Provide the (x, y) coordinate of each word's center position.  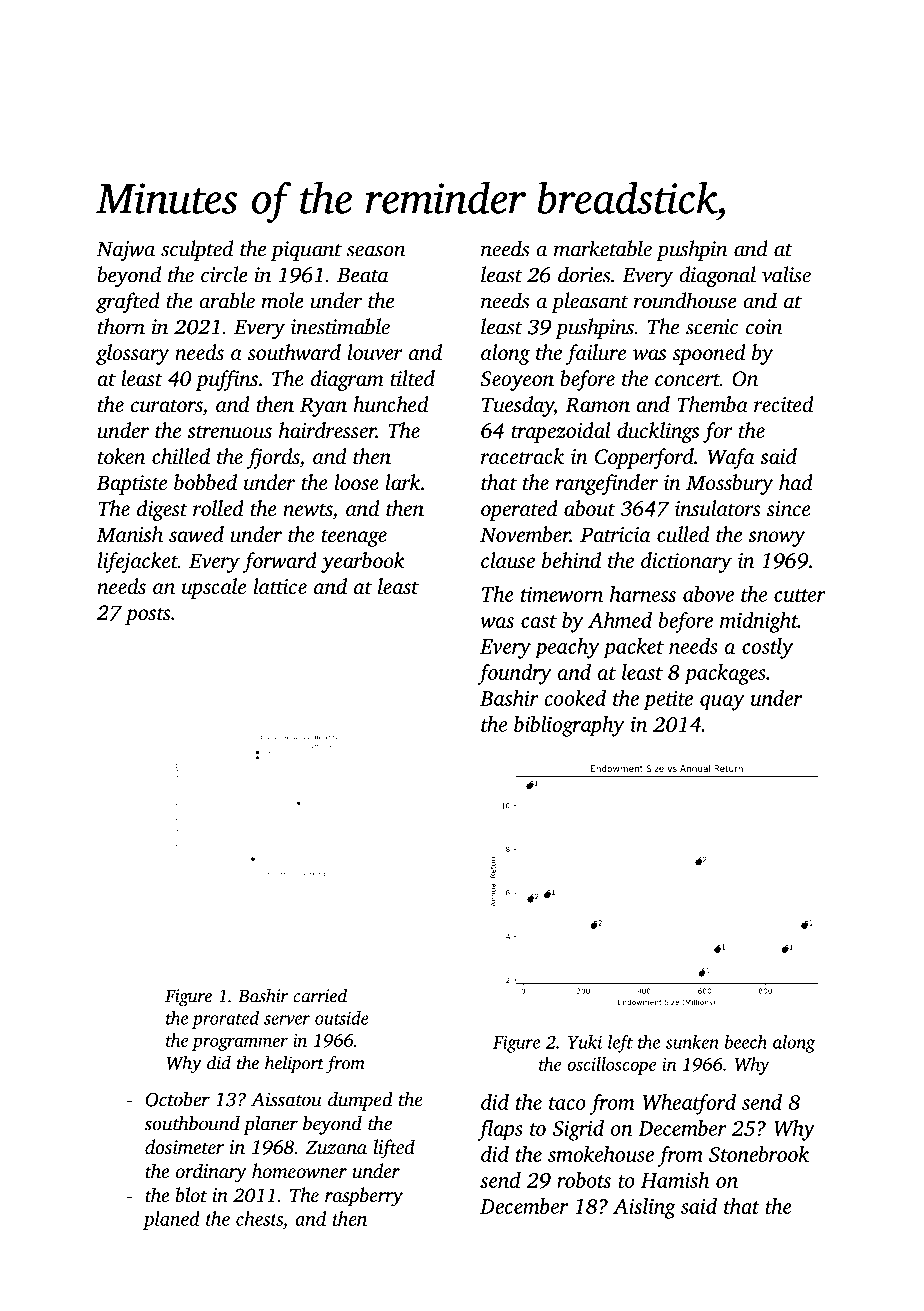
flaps (500, 1130)
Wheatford (689, 1104)
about (589, 508)
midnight (759, 622)
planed (171, 1220)
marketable (603, 248)
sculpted (197, 250)
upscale (214, 588)
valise (786, 274)
